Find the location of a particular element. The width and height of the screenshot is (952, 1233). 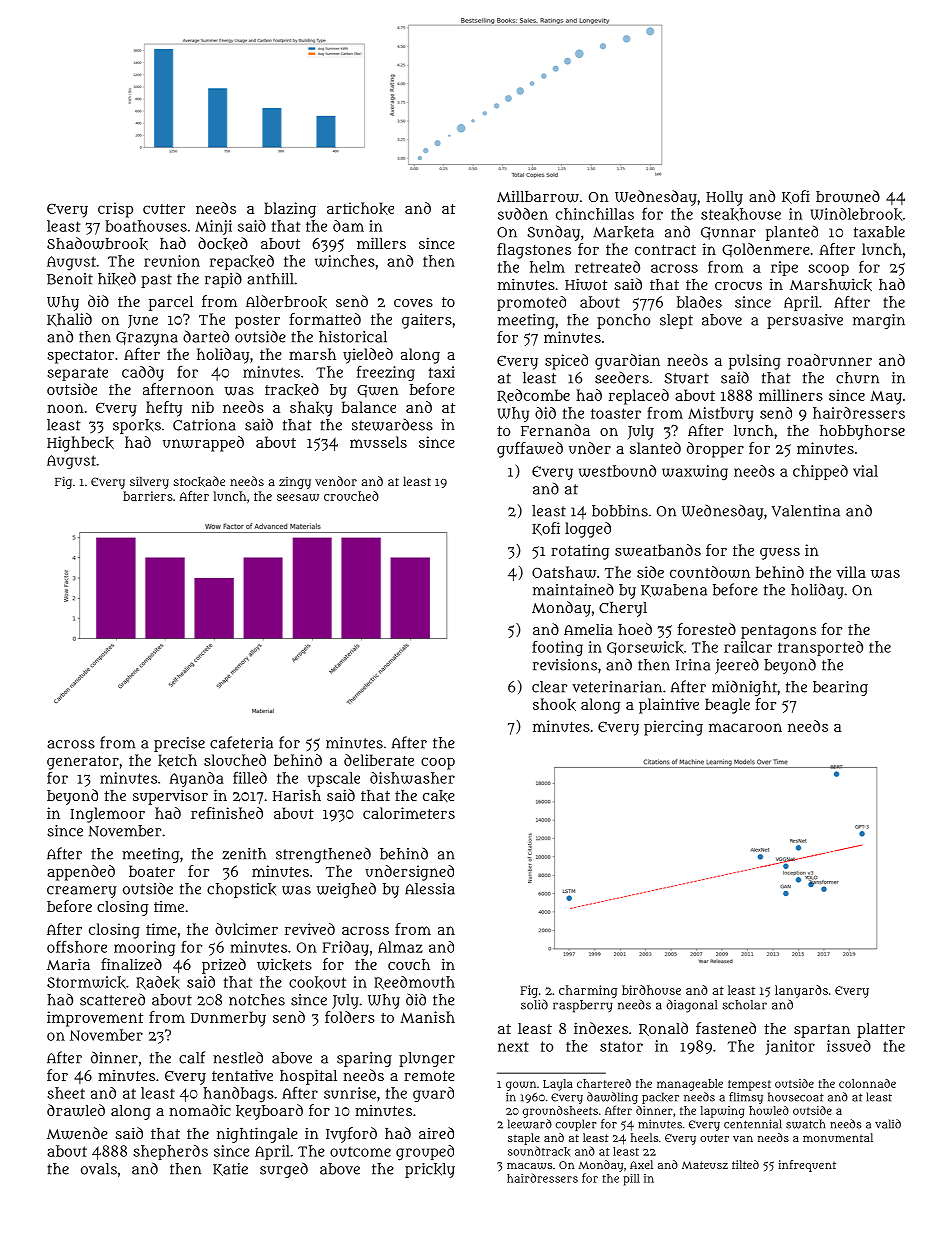

improvement is located at coordinates (95, 1019).
